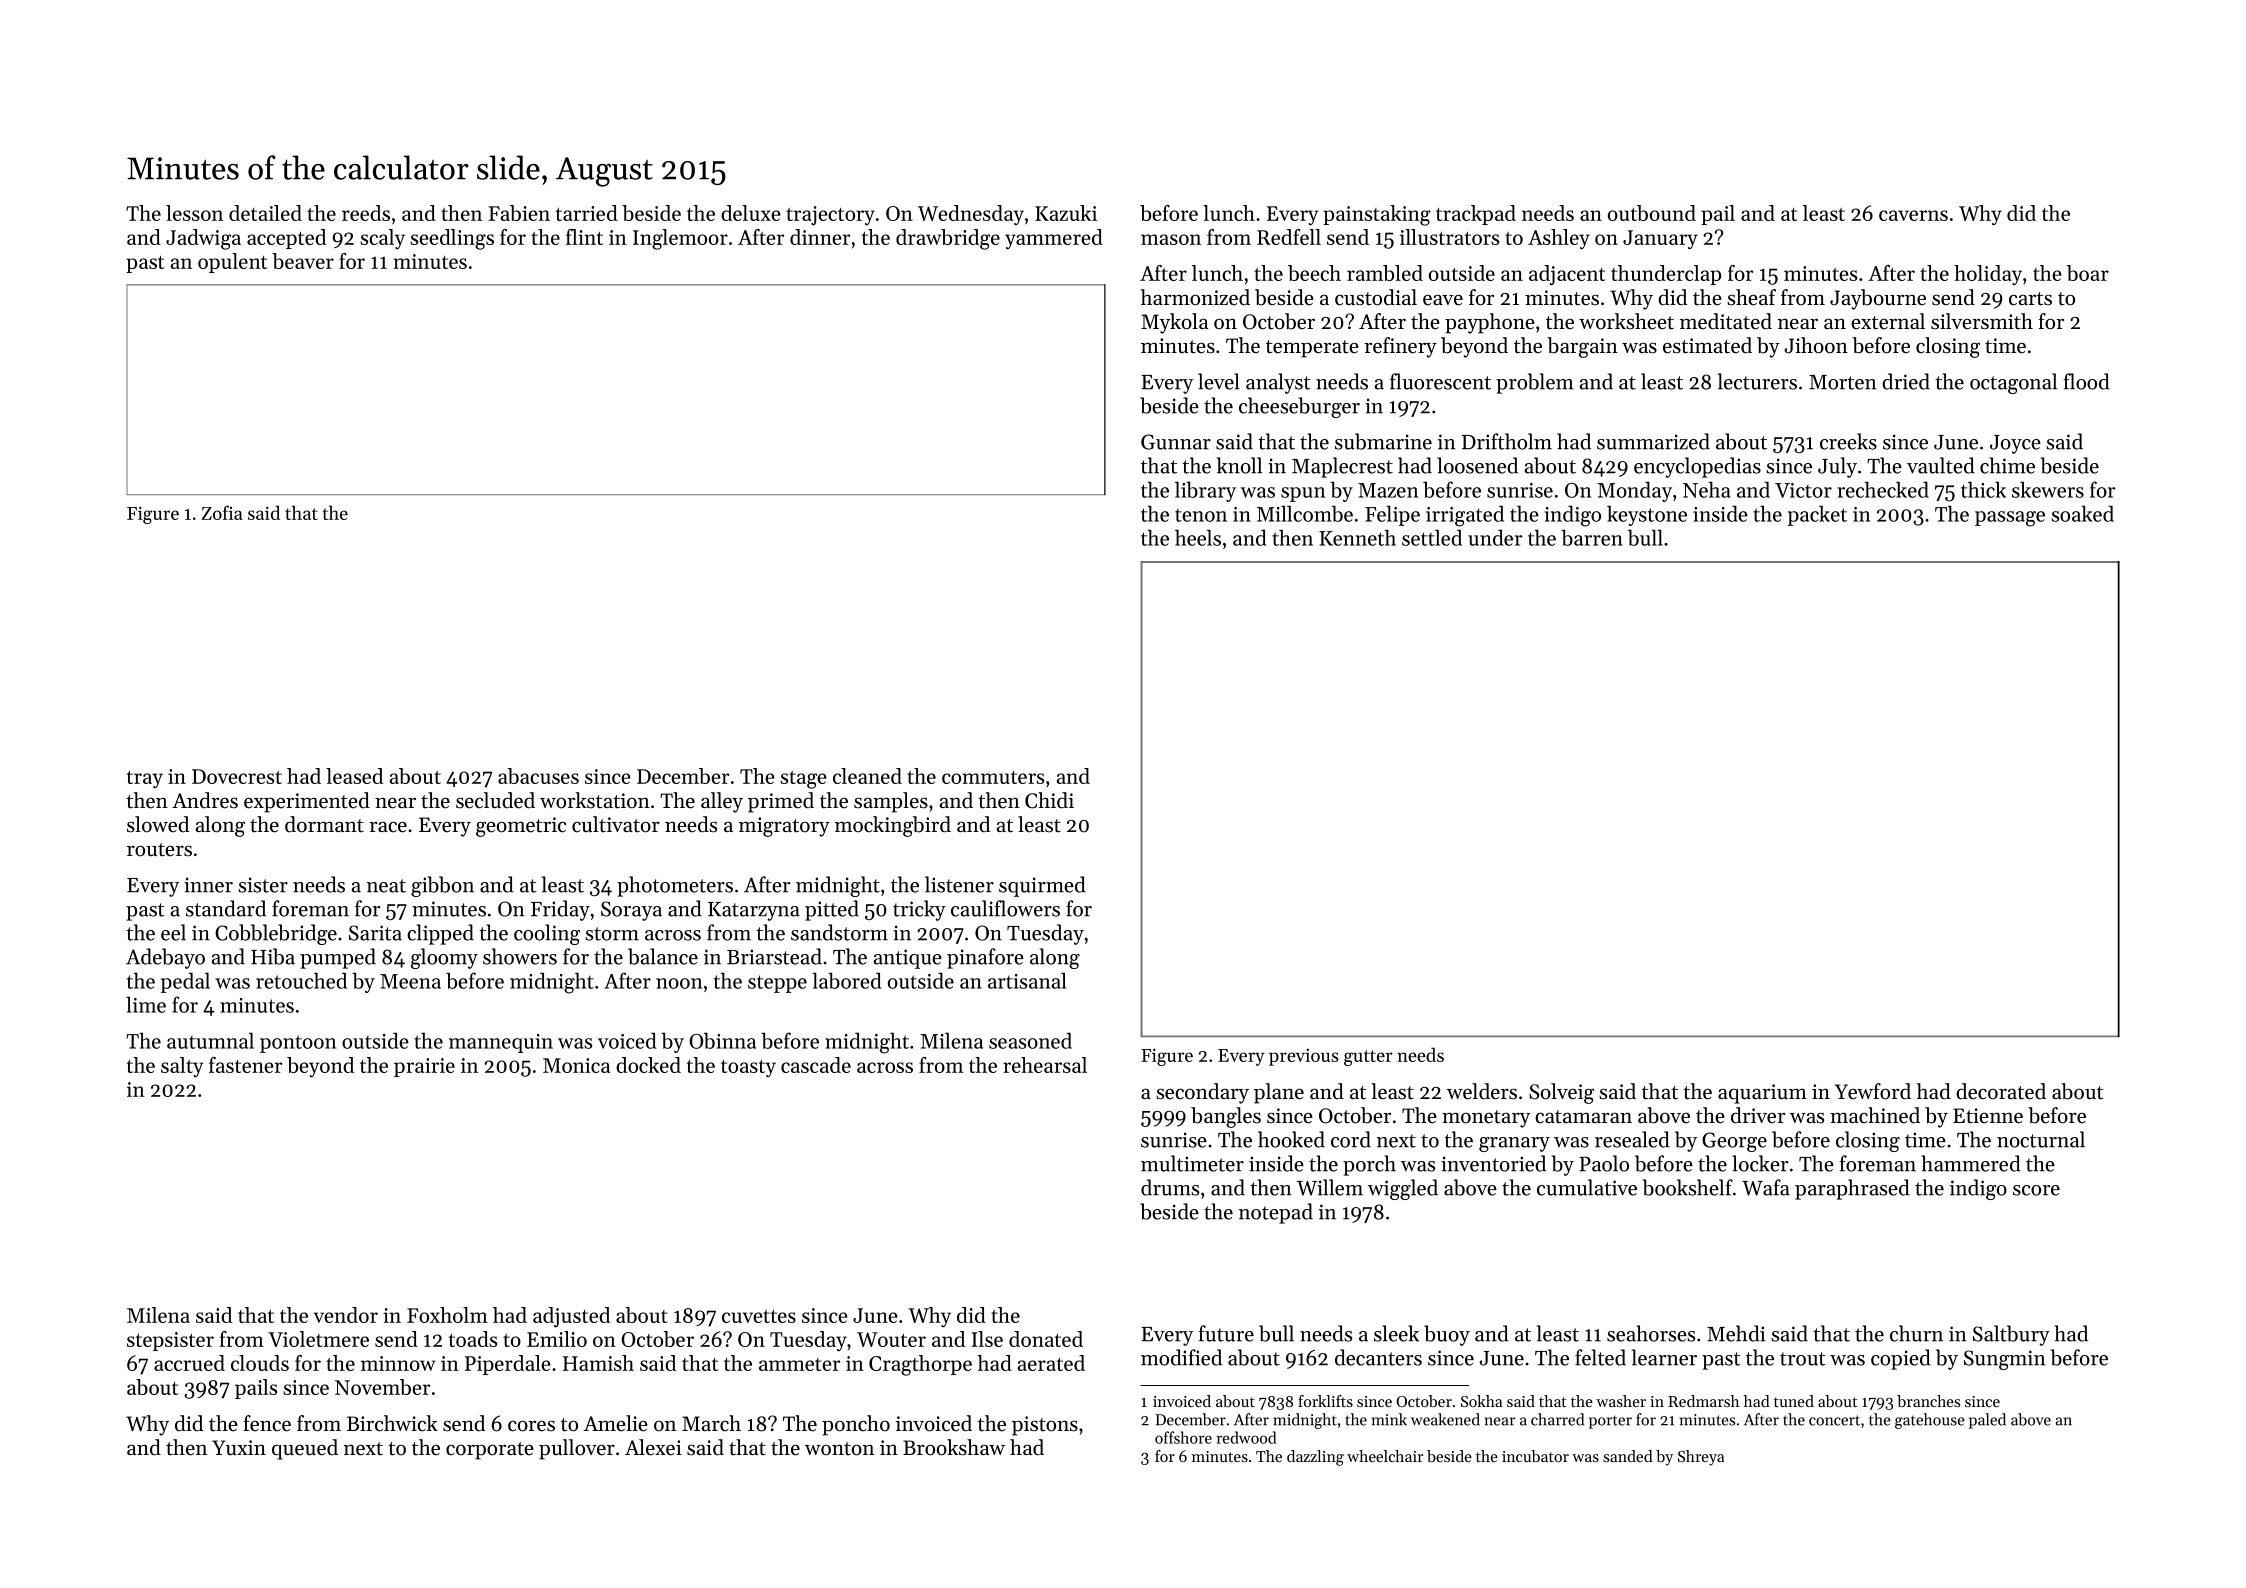 The width and height of the screenshot is (2246, 1588). What do you see at coordinates (1987, 1421) in the screenshot?
I see `paled` at bounding box center [1987, 1421].
